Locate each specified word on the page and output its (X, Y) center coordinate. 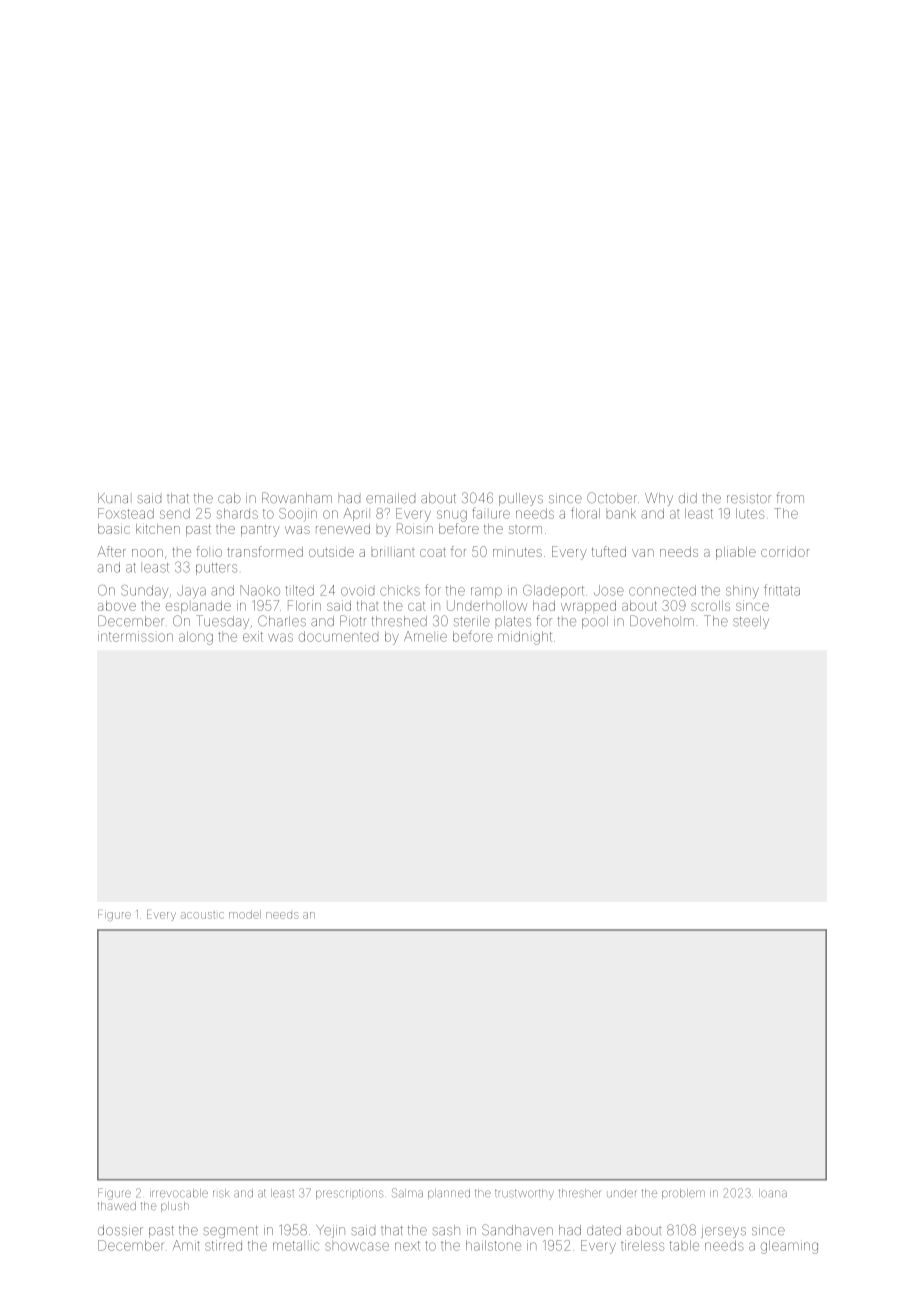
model (245, 914)
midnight (525, 638)
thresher (580, 1193)
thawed (116, 1206)
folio (209, 551)
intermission (135, 636)
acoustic (202, 915)
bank (621, 513)
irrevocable (179, 1193)
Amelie (425, 636)
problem (683, 1194)
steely (751, 622)
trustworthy (524, 1194)
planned (449, 1194)
